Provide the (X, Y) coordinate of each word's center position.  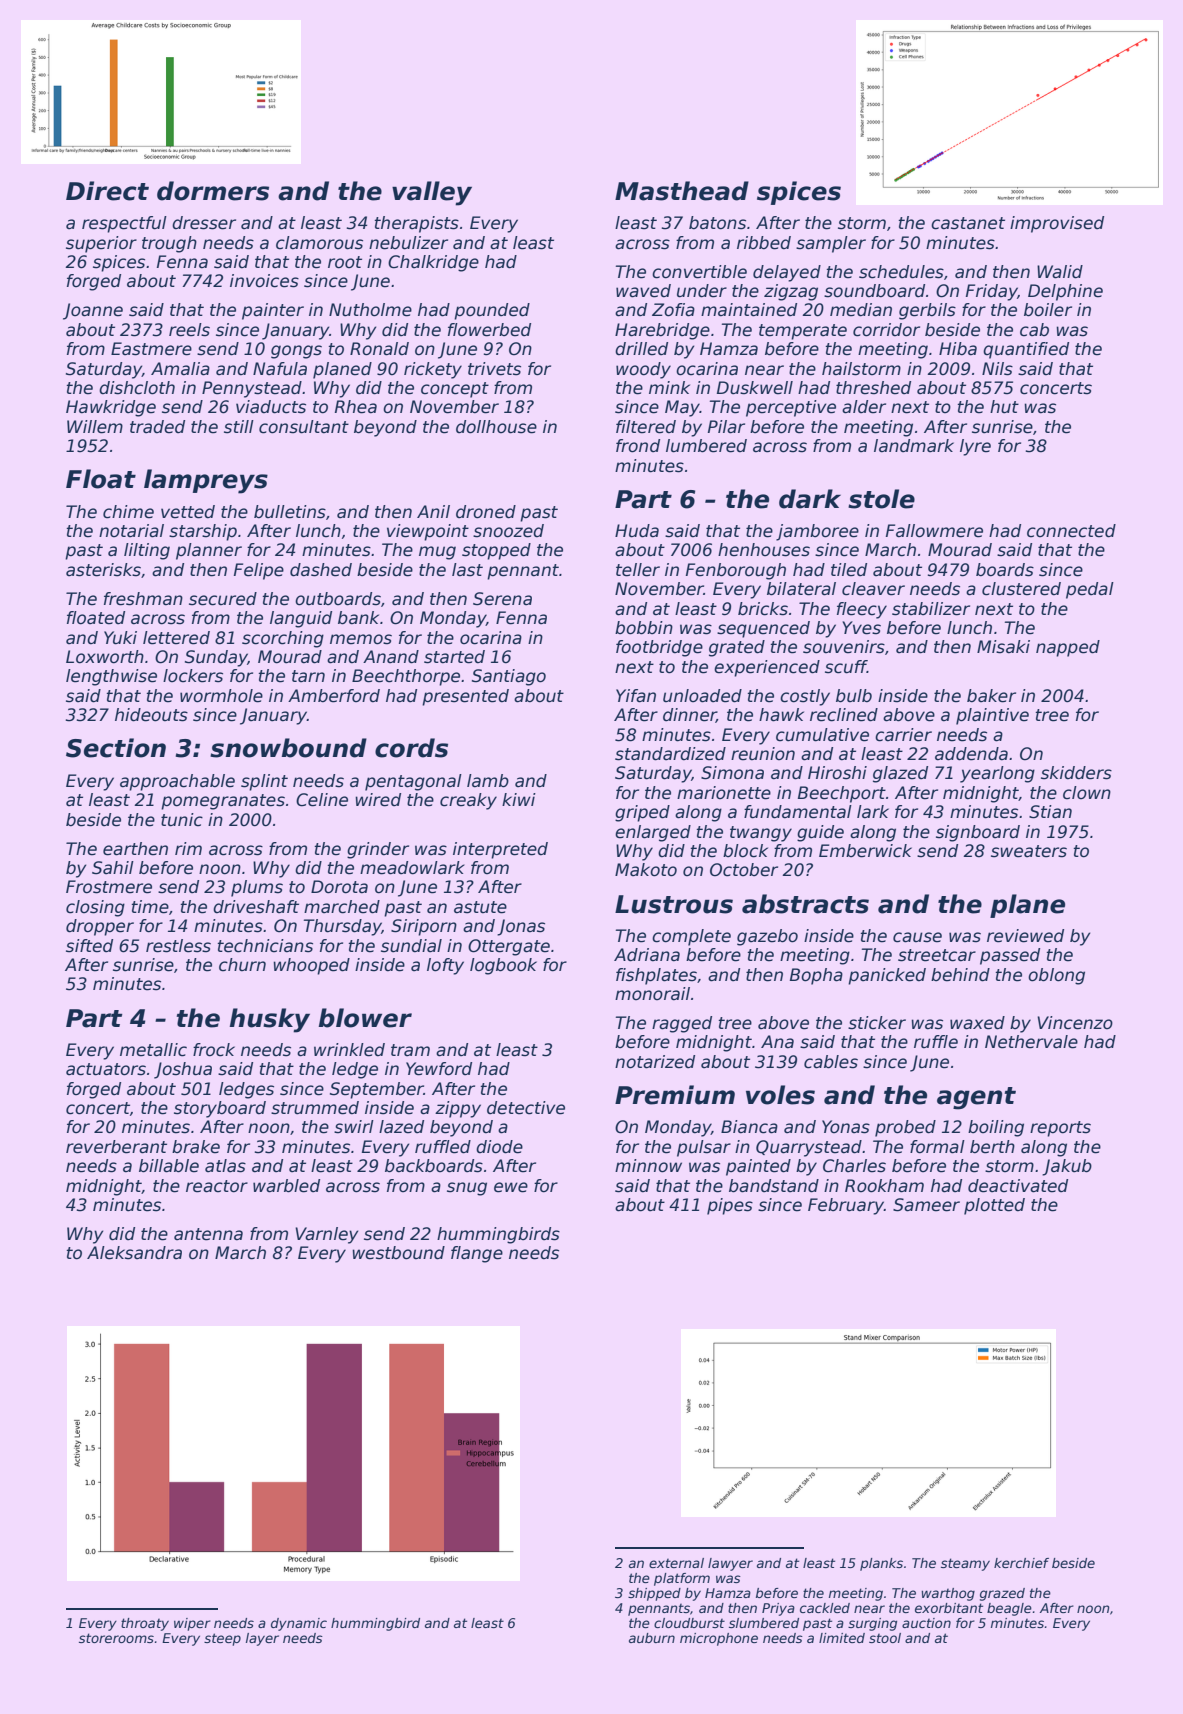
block (745, 851)
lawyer (730, 1564)
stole (881, 499)
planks (881, 1564)
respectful (124, 224)
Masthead (682, 191)
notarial (131, 531)
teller (638, 570)
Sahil (113, 868)
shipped (654, 1594)
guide (820, 833)
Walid (1060, 272)
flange (477, 1254)
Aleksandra (134, 1253)
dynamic (299, 1624)
